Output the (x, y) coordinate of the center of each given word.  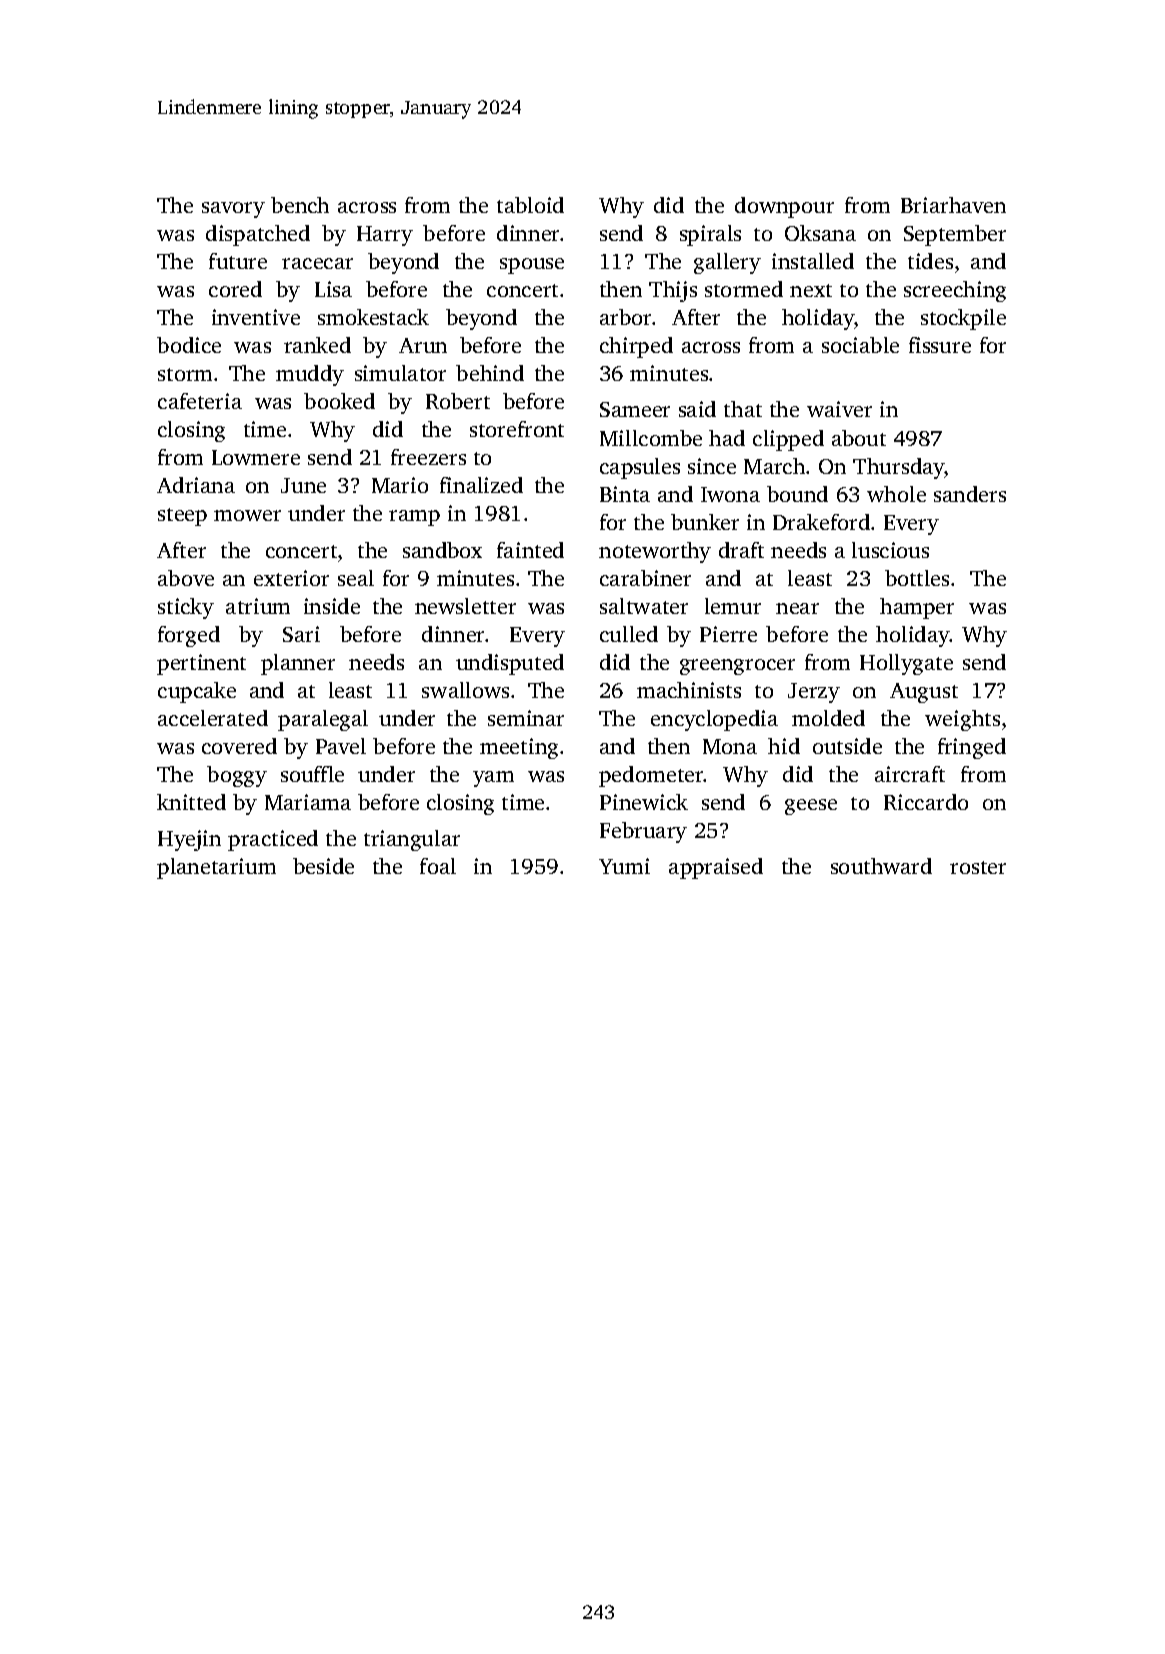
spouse (532, 266)
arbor (625, 317)
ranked (317, 345)
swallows (465, 690)
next (811, 290)
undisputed (510, 664)
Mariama (308, 802)
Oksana (820, 233)
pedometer (651, 776)
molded (828, 718)
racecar (317, 263)
